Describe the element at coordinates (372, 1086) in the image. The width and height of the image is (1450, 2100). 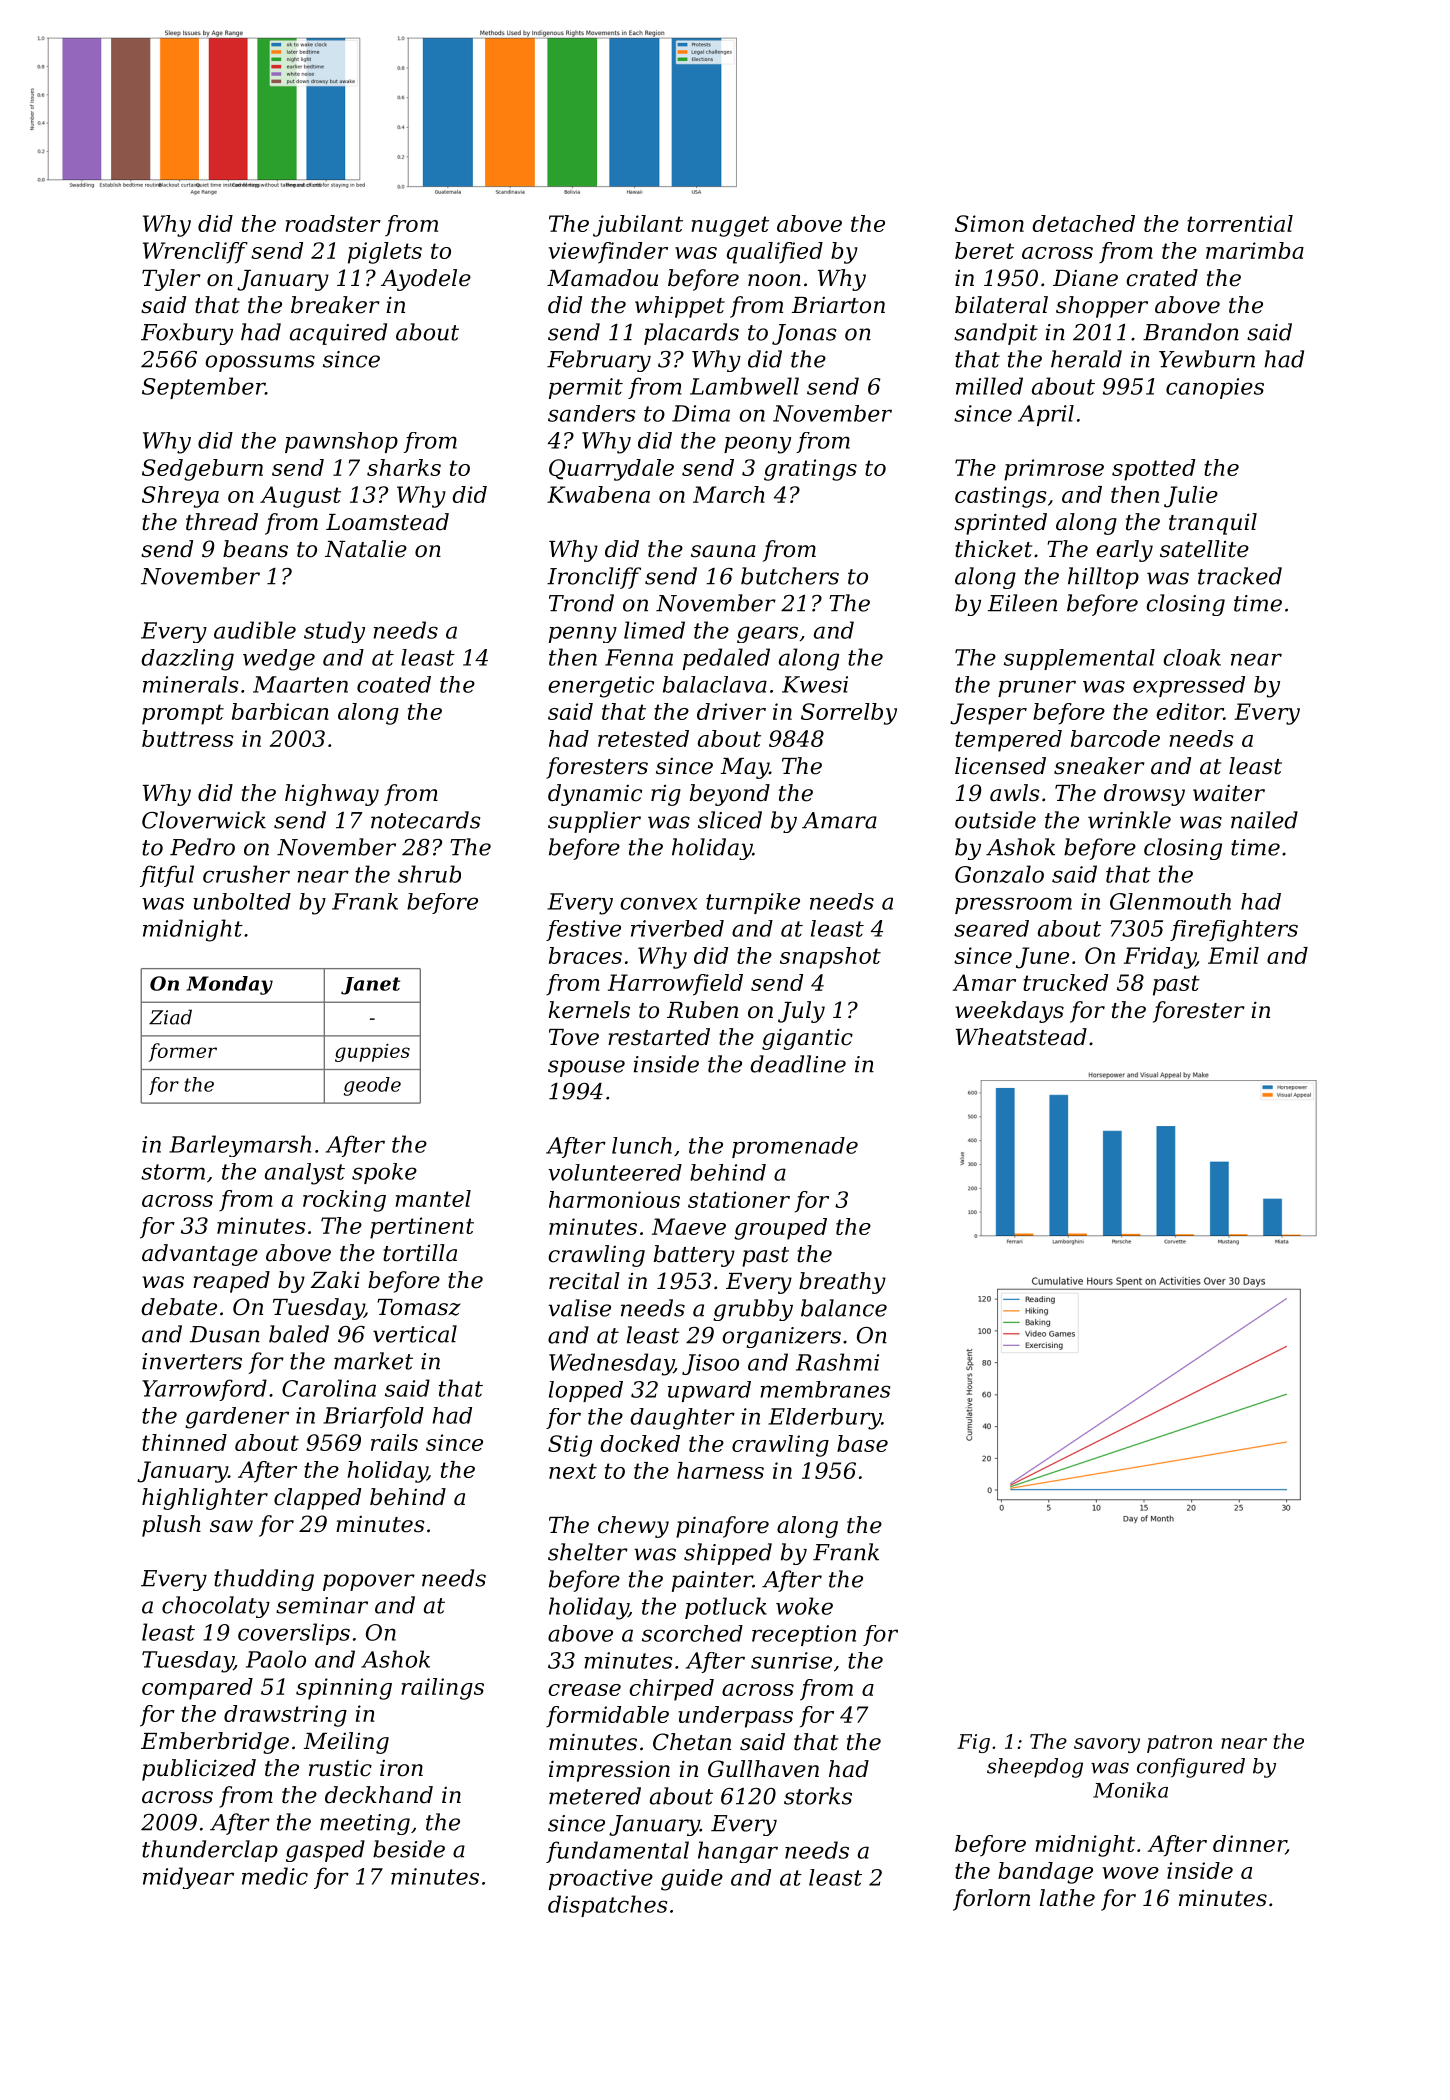
I see `geode` at that location.
